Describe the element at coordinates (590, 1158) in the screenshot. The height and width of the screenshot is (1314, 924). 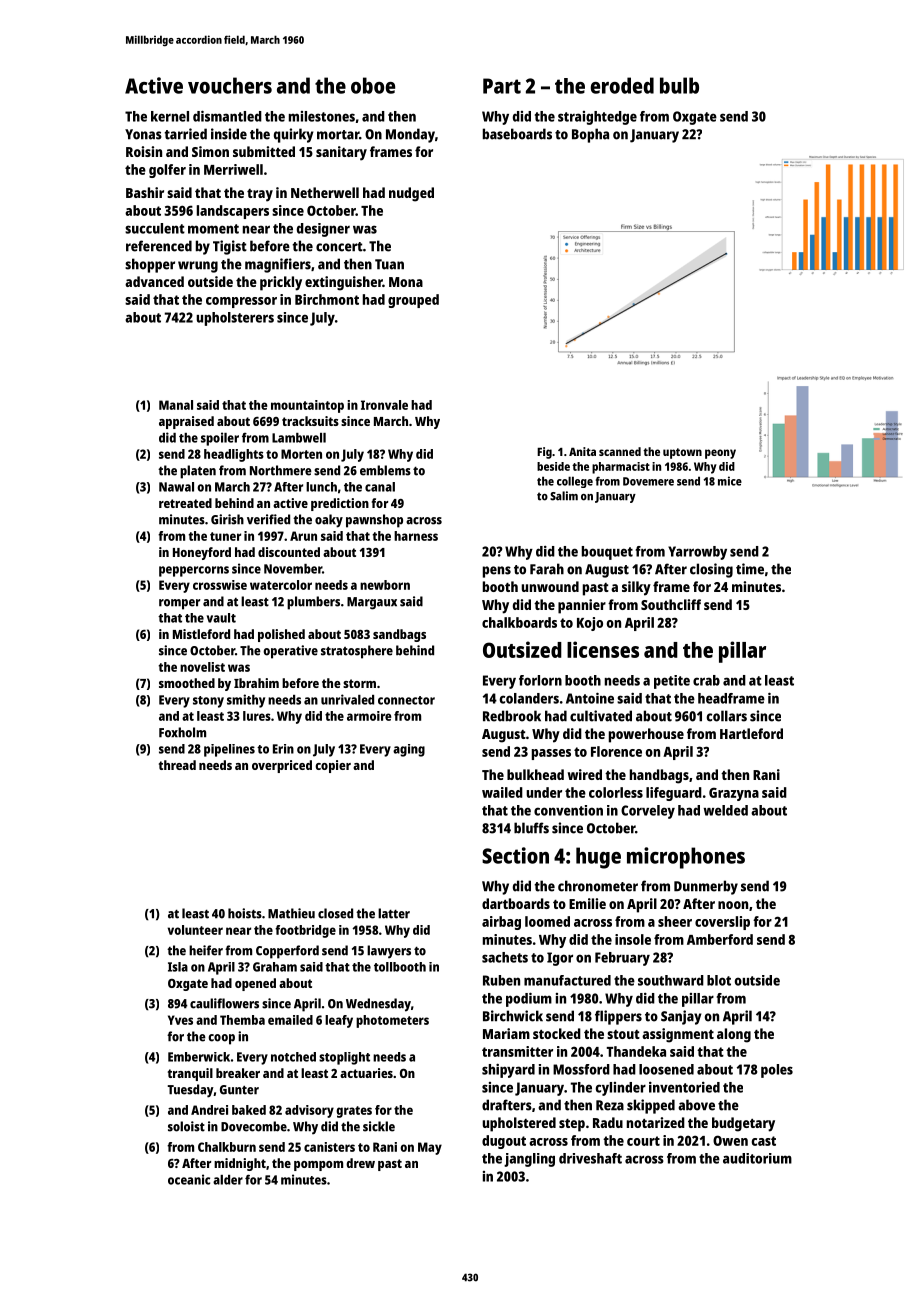
I see `driveshaft` at that location.
